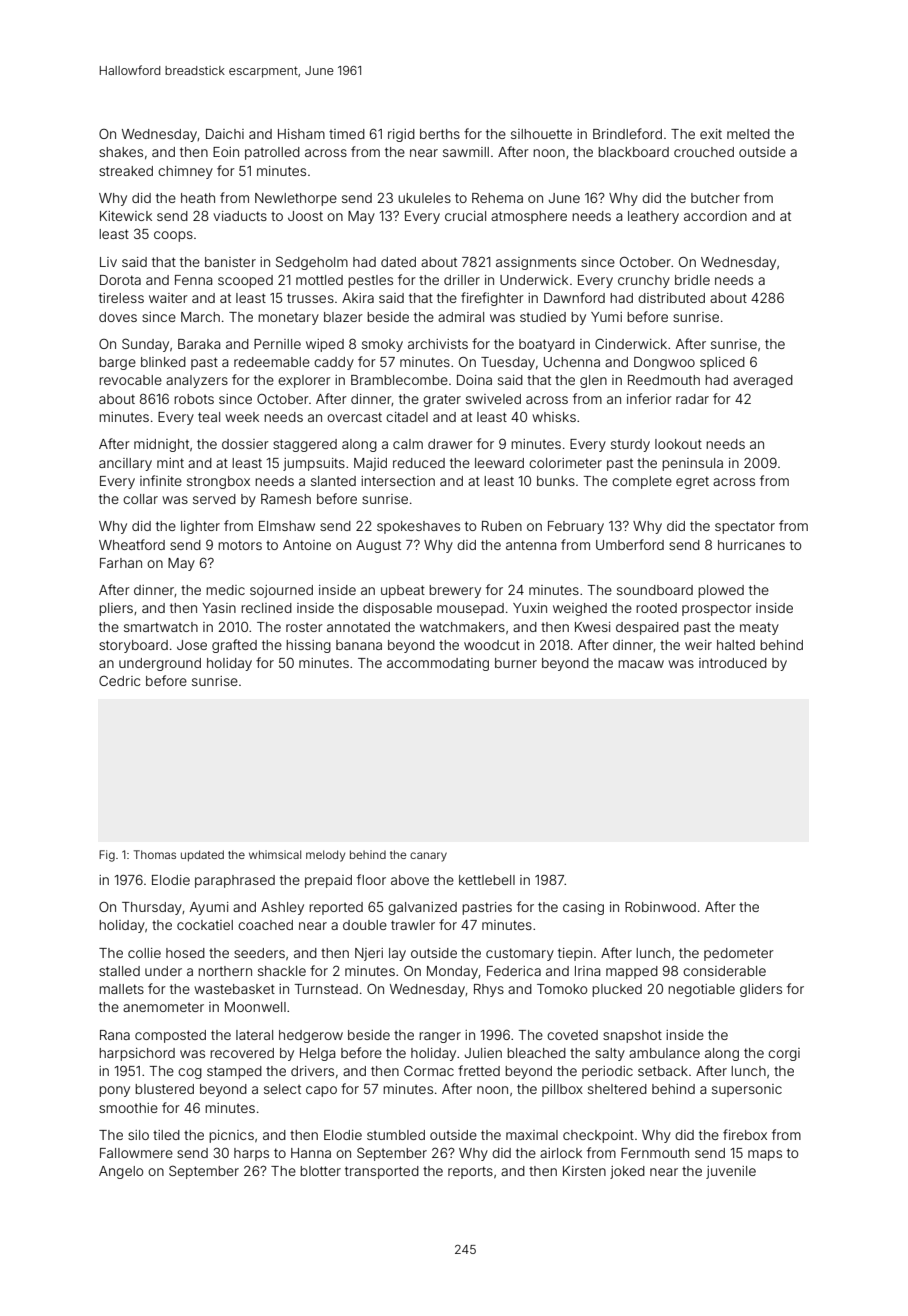 This screenshot has height=1316, width=908. What do you see at coordinates (630, 445) in the screenshot?
I see `sturdy` at bounding box center [630, 445].
